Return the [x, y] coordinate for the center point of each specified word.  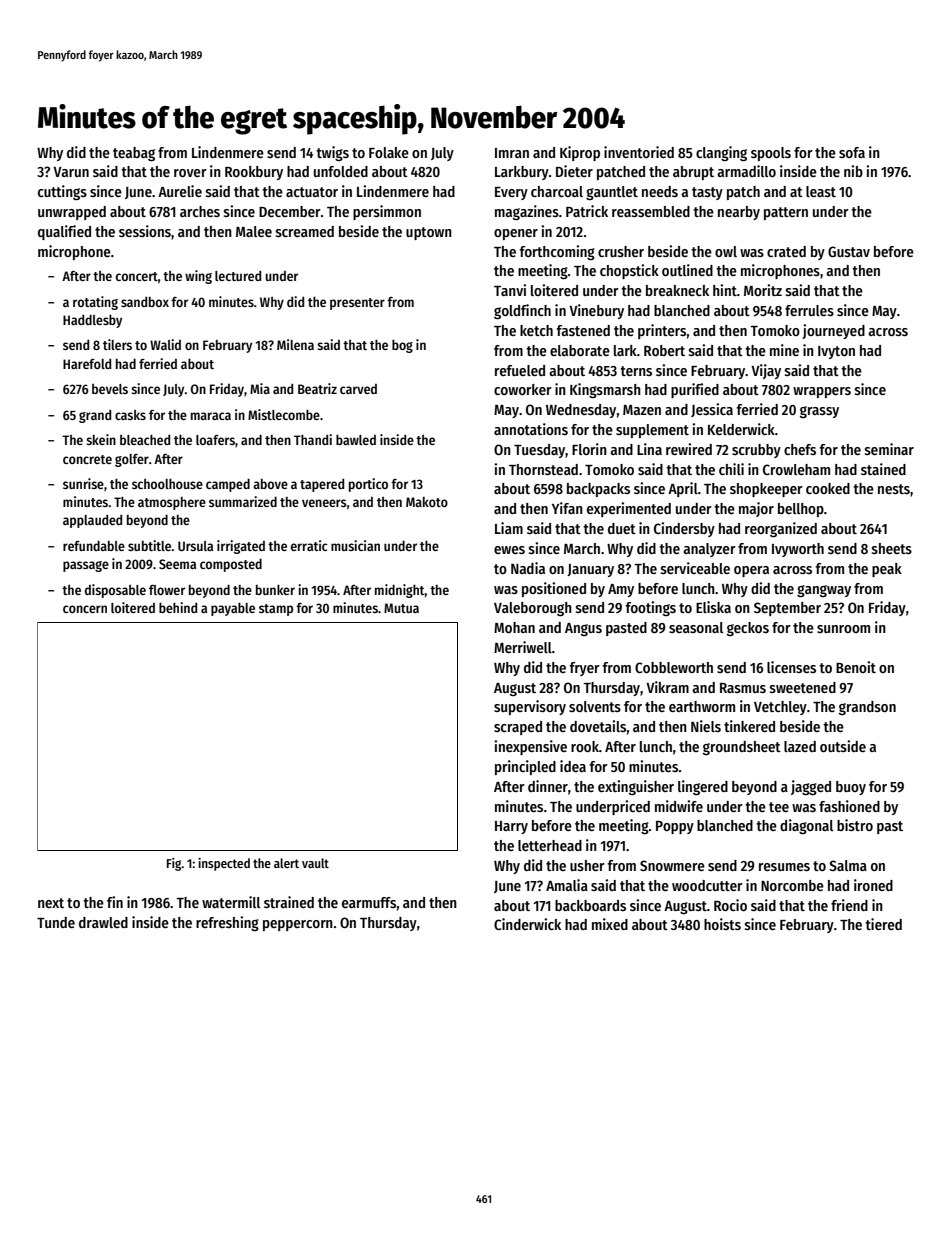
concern [85, 609]
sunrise [83, 483]
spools [771, 154]
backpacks [598, 490]
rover [190, 173]
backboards [590, 905]
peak [887, 570]
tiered [883, 924]
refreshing [227, 923]
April [683, 489]
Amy [621, 590]
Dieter [574, 171]
